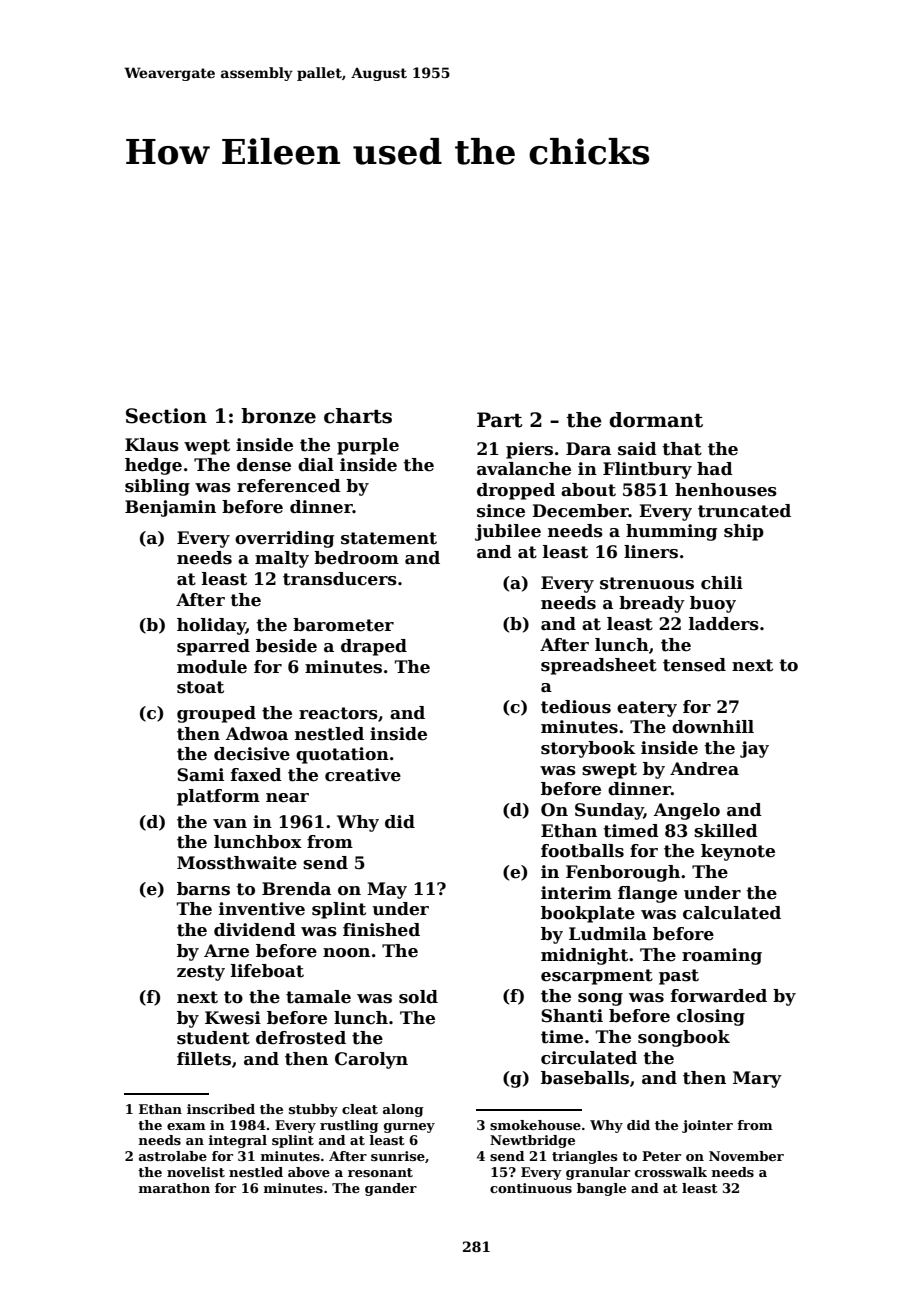 This screenshot has height=1311, width=924. I want to click on inventive, so click(262, 909).
